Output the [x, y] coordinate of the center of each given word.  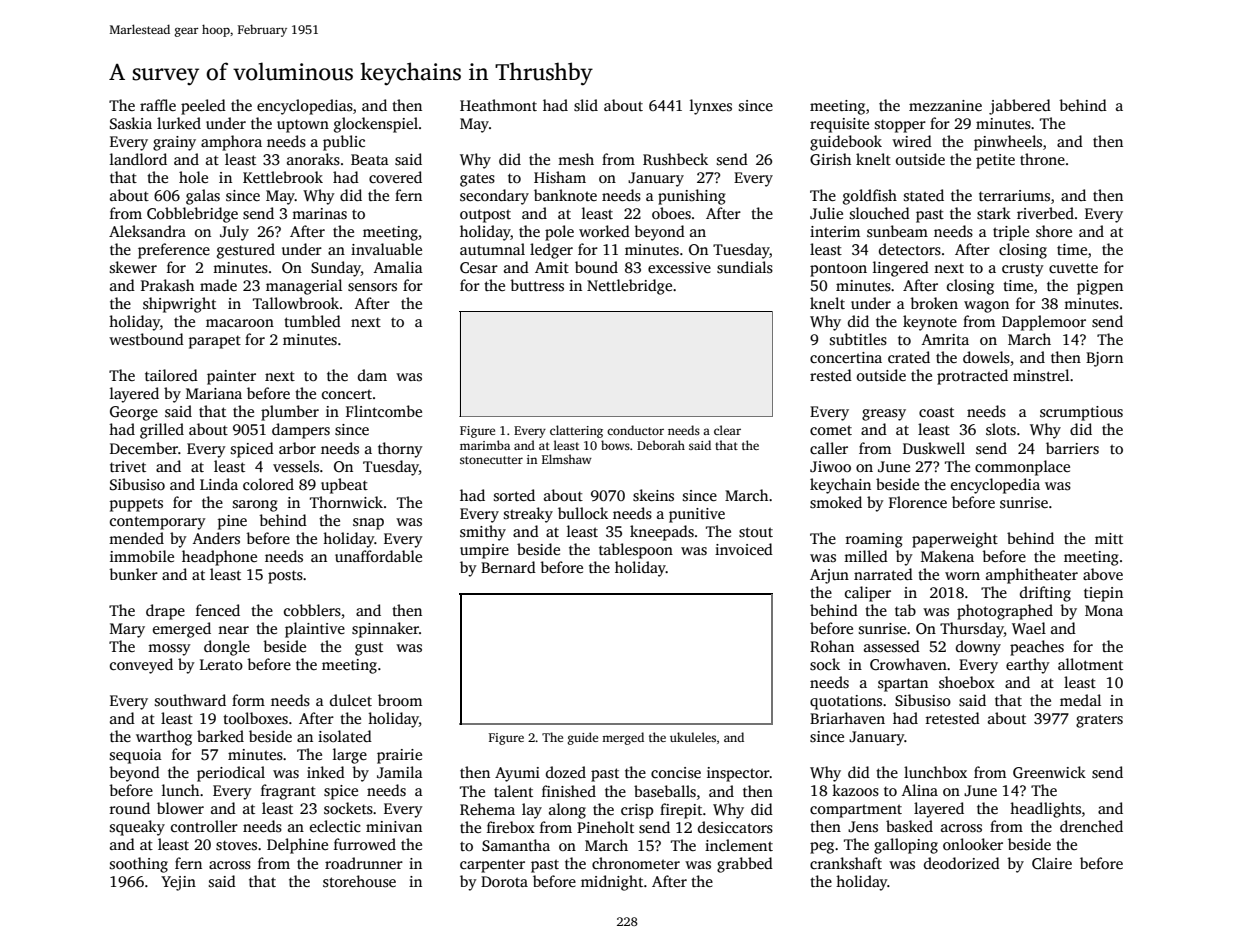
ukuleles [693, 737]
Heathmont [498, 105]
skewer [133, 267]
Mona [1104, 610]
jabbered [1020, 107]
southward [190, 700]
